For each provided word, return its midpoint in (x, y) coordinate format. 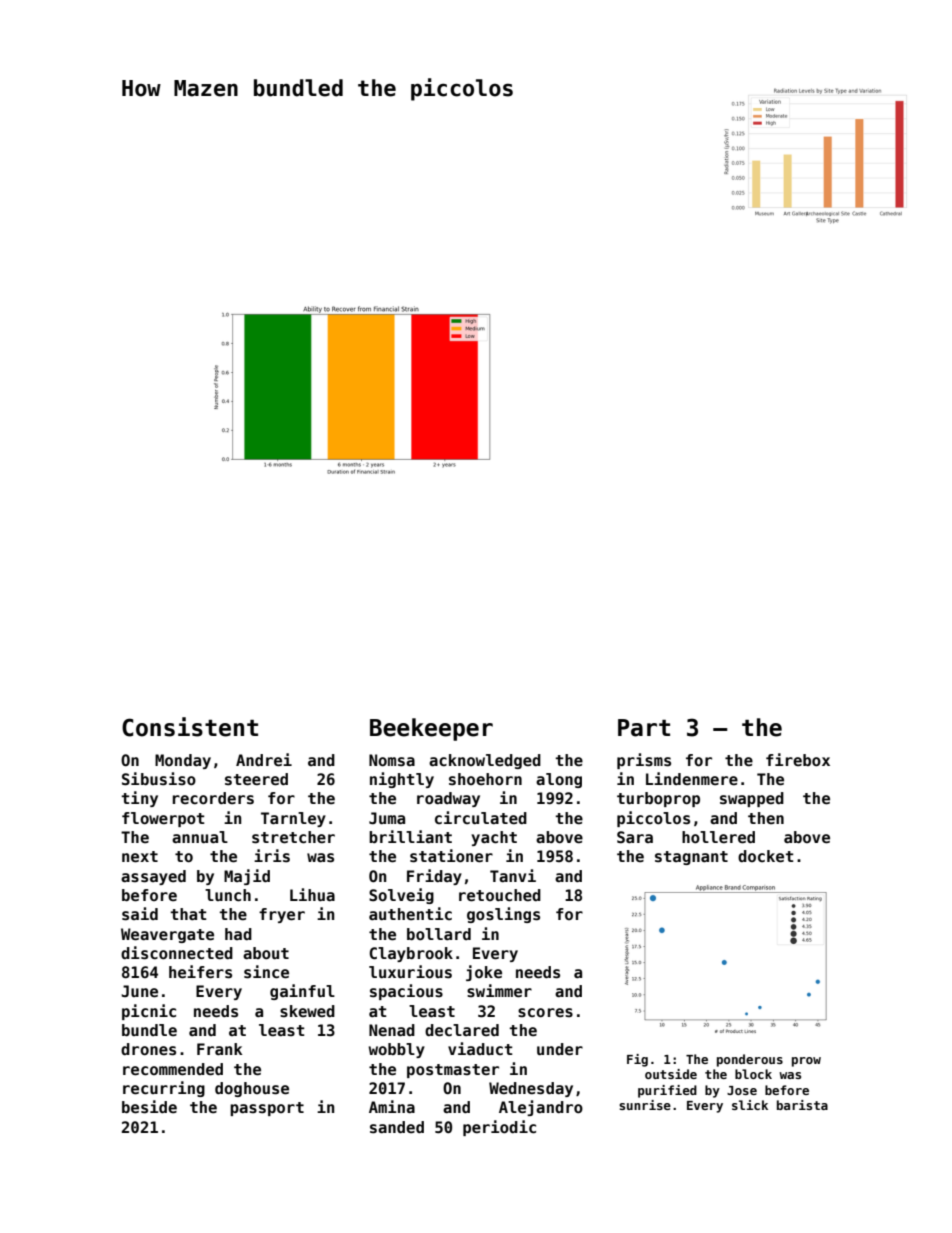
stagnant (691, 858)
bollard (439, 934)
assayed (153, 877)
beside (149, 1107)
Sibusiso (159, 779)
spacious (406, 992)
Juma (387, 818)
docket (766, 856)
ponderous (750, 1060)
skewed (307, 1011)
